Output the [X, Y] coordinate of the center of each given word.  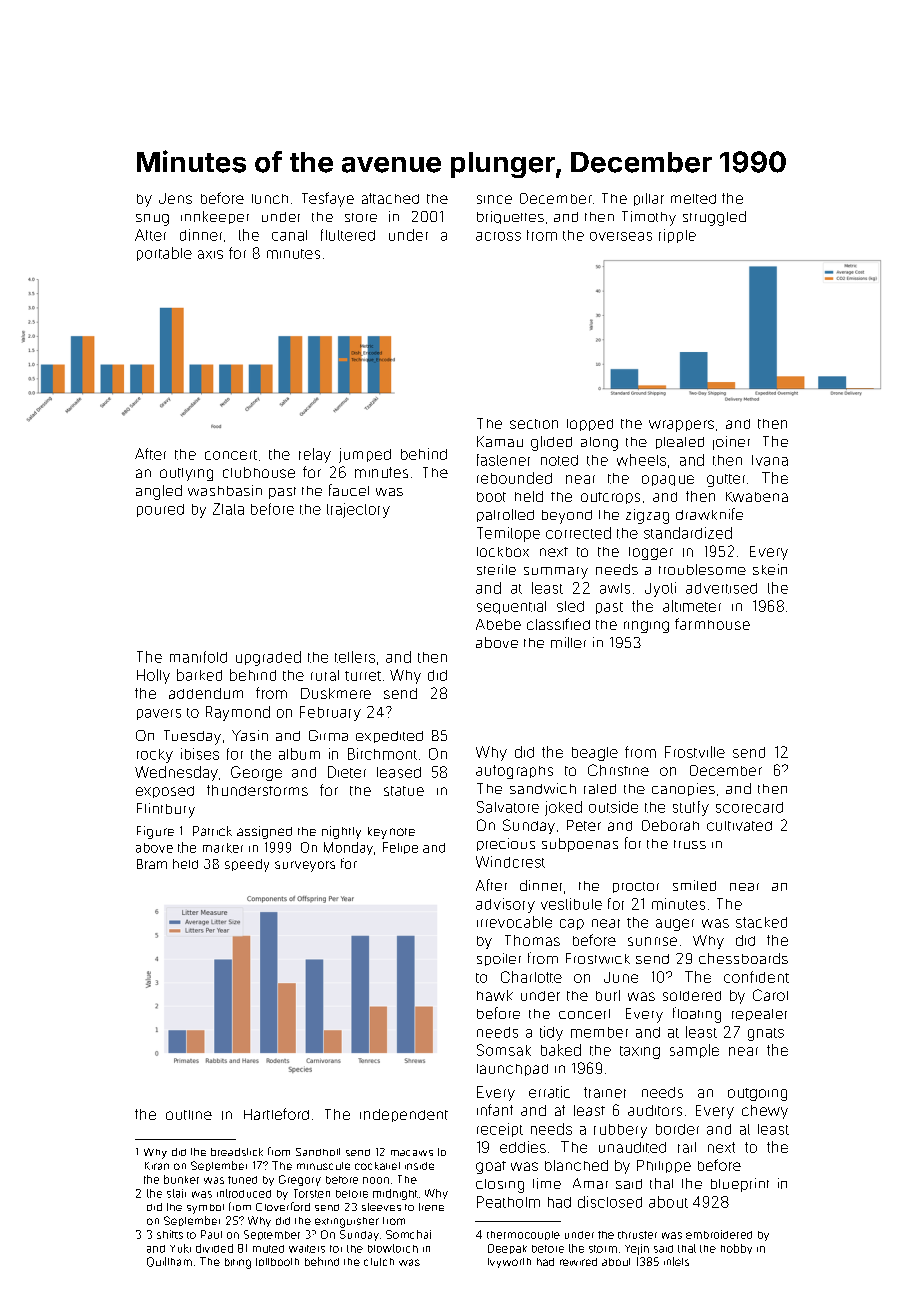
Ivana [770, 460]
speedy [247, 865]
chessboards [743, 958]
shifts [170, 1234]
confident [756, 977]
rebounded [514, 478]
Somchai [408, 1234]
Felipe [400, 848]
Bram [152, 864]
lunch [270, 199]
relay [315, 455]
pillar [649, 199]
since [494, 199]
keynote [391, 833]
